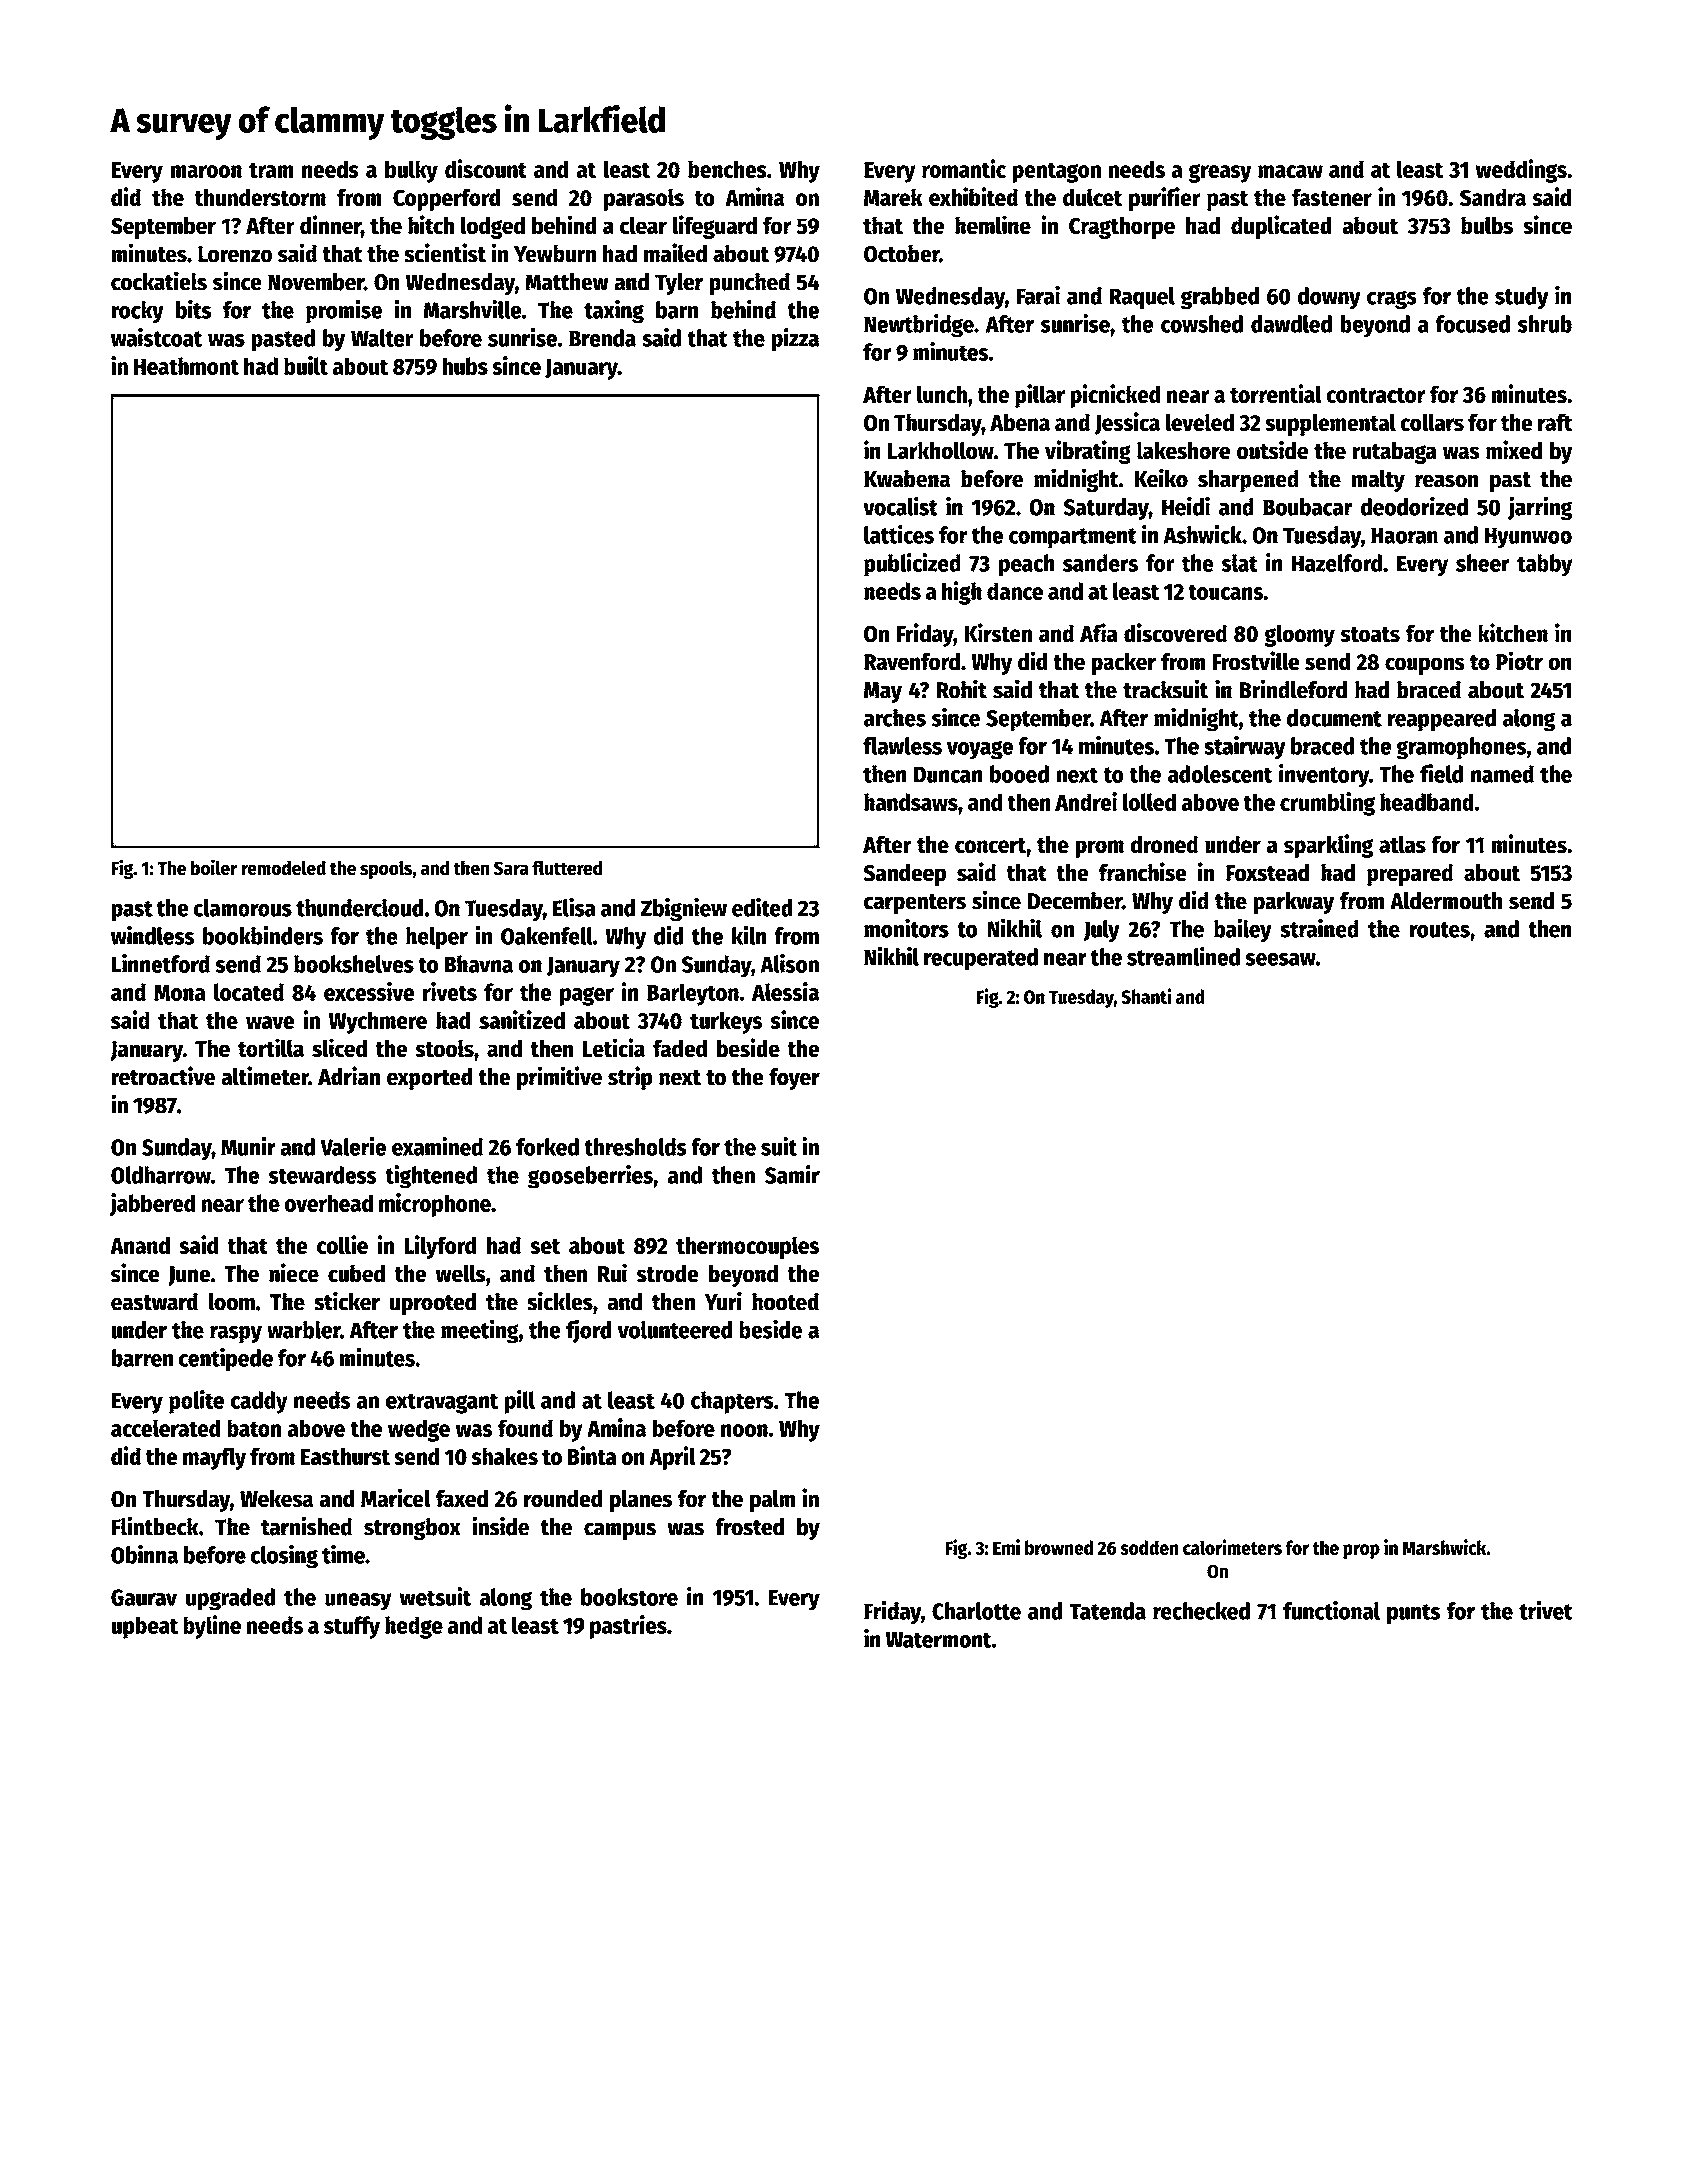 The height and width of the image is (2178, 1683). Describe the element at coordinates (163, 1076) in the image. I see `retroactive` at that location.
